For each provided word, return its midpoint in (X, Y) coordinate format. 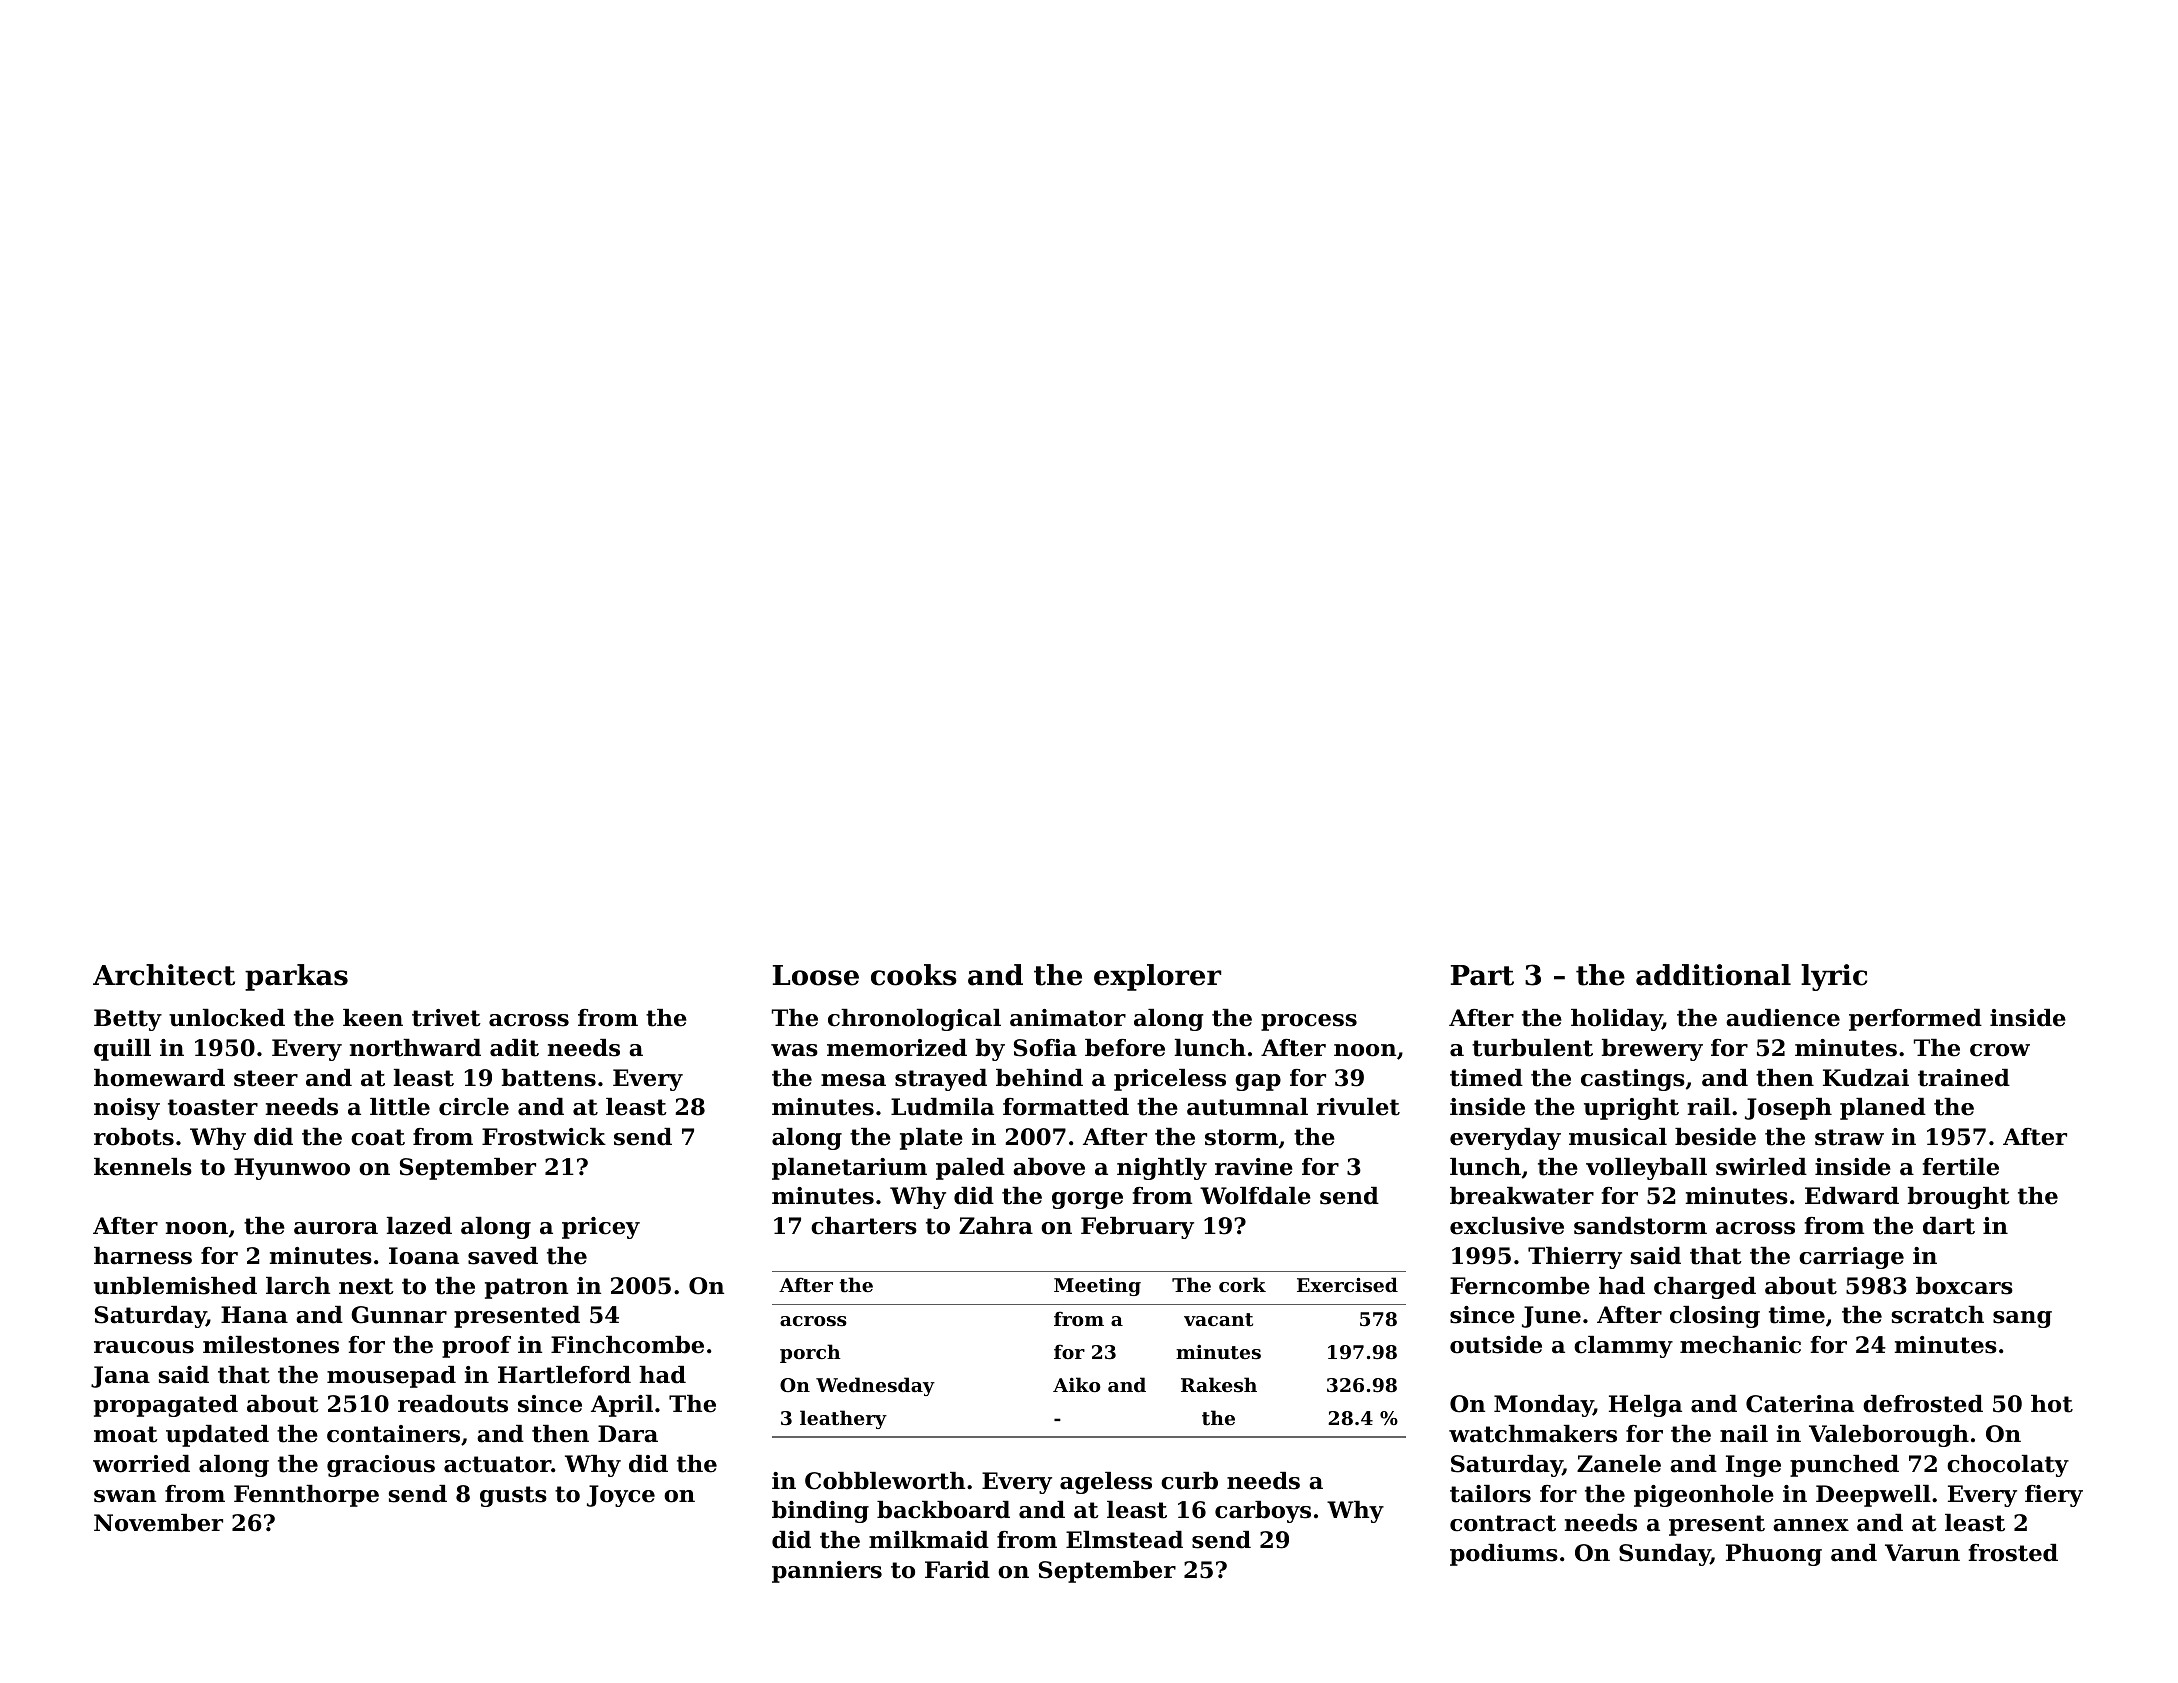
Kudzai (1866, 1078)
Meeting (1097, 1286)
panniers (827, 1572)
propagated (166, 1406)
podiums (1504, 1555)
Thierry (1575, 1258)
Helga (1645, 1406)
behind (1039, 1078)
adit (514, 1048)
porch (810, 1353)
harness (143, 1256)
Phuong (1774, 1555)
